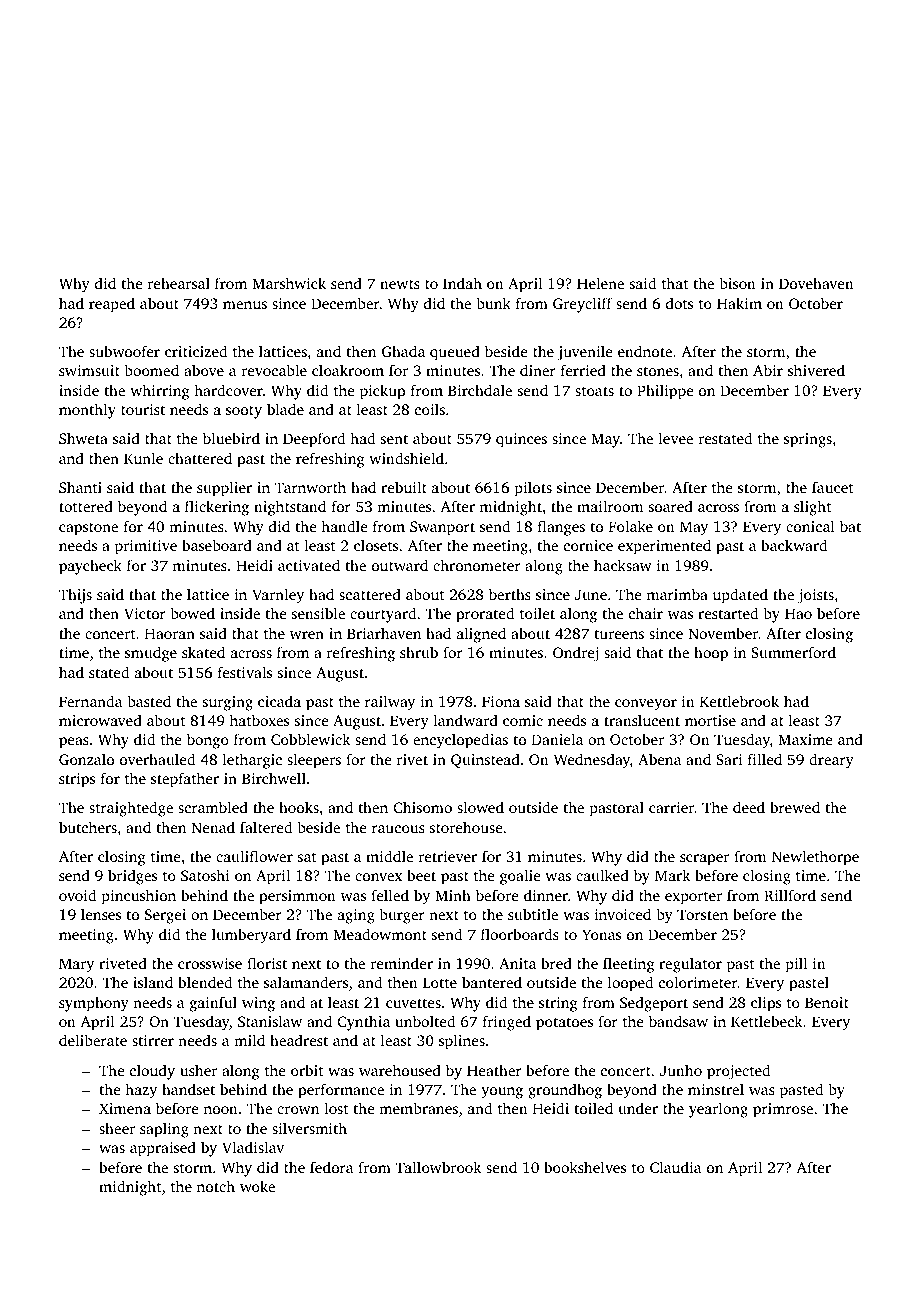 The image size is (924, 1308). Describe the element at coordinates (217, 545) in the screenshot. I see `baseboard` at that location.
